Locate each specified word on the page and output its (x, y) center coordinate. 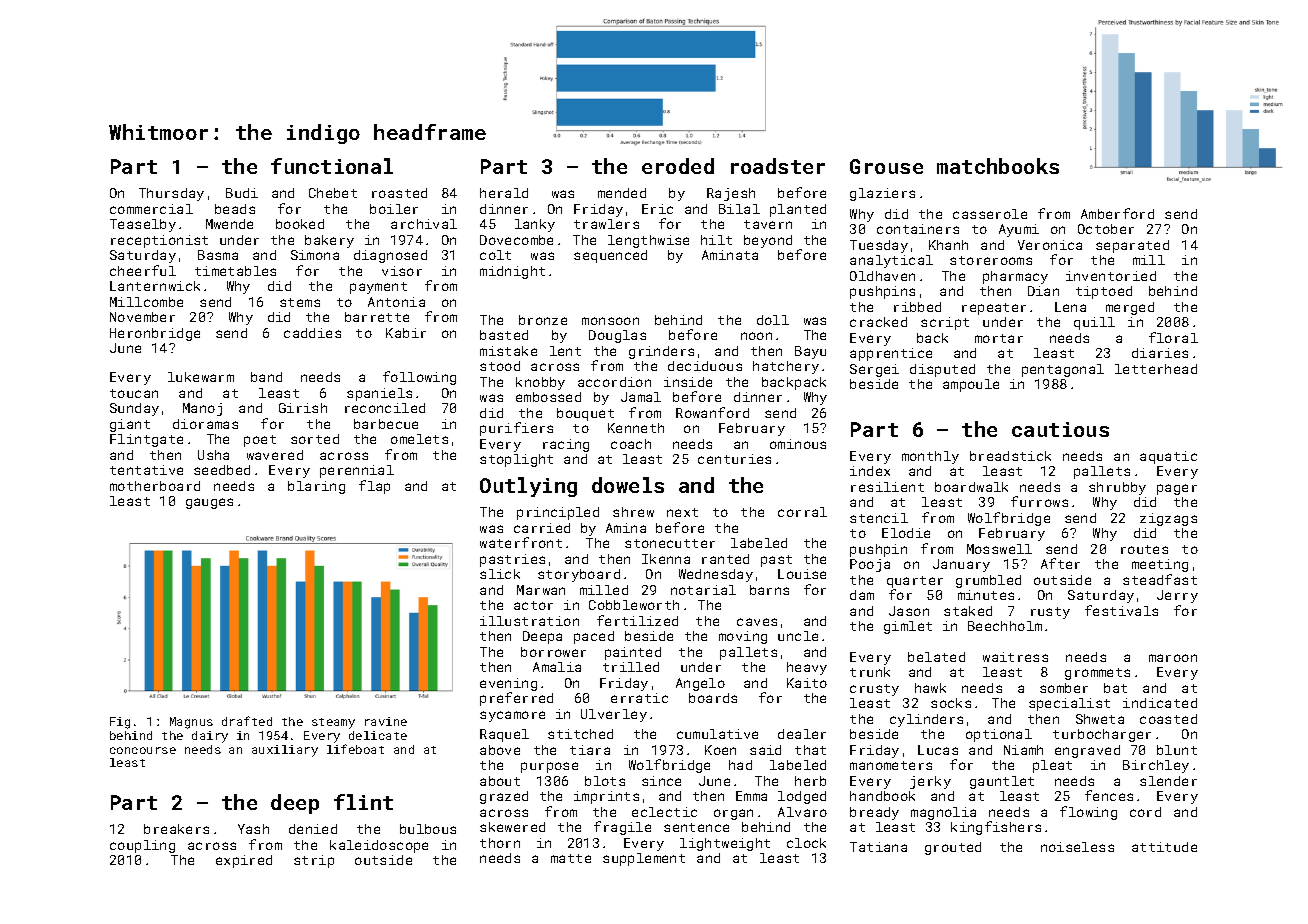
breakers (176, 829)
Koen (720, 750)
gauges (209, 503)
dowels (628, 485)
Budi (242, 193)
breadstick (1010, 456)
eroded (678, 166)
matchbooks (998, 166)
